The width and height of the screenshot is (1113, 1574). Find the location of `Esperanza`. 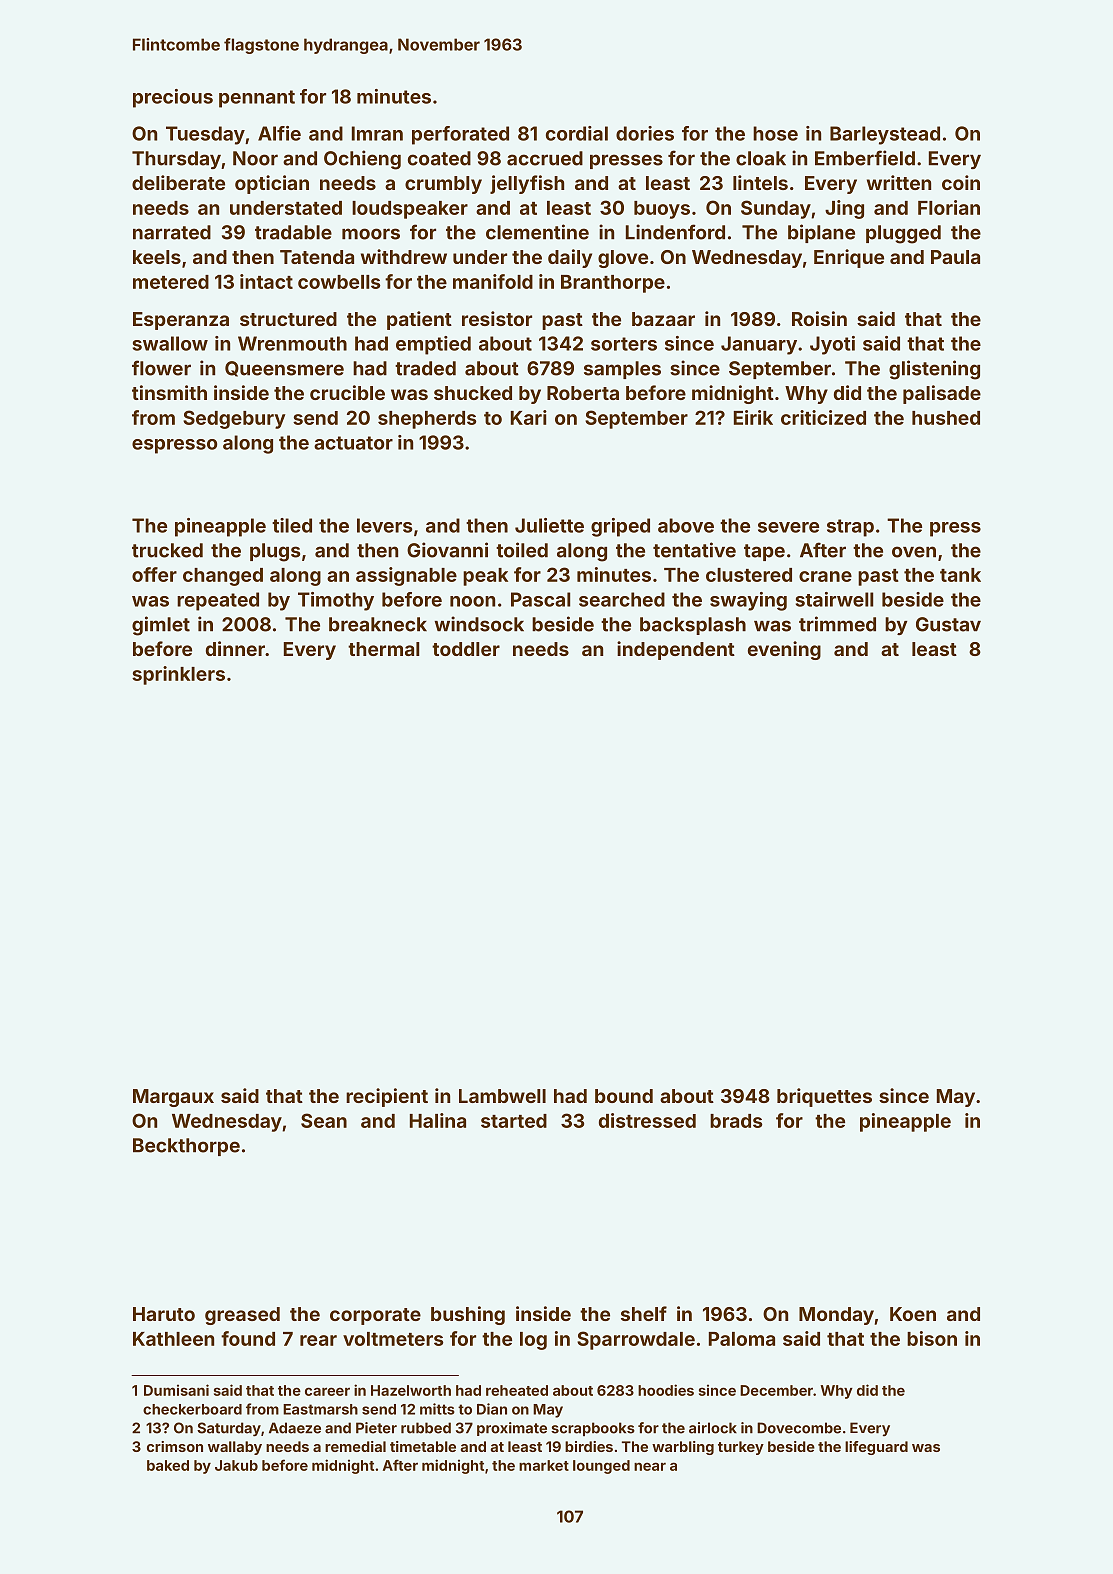

Esperanza is located at coordinates (181, 321).
